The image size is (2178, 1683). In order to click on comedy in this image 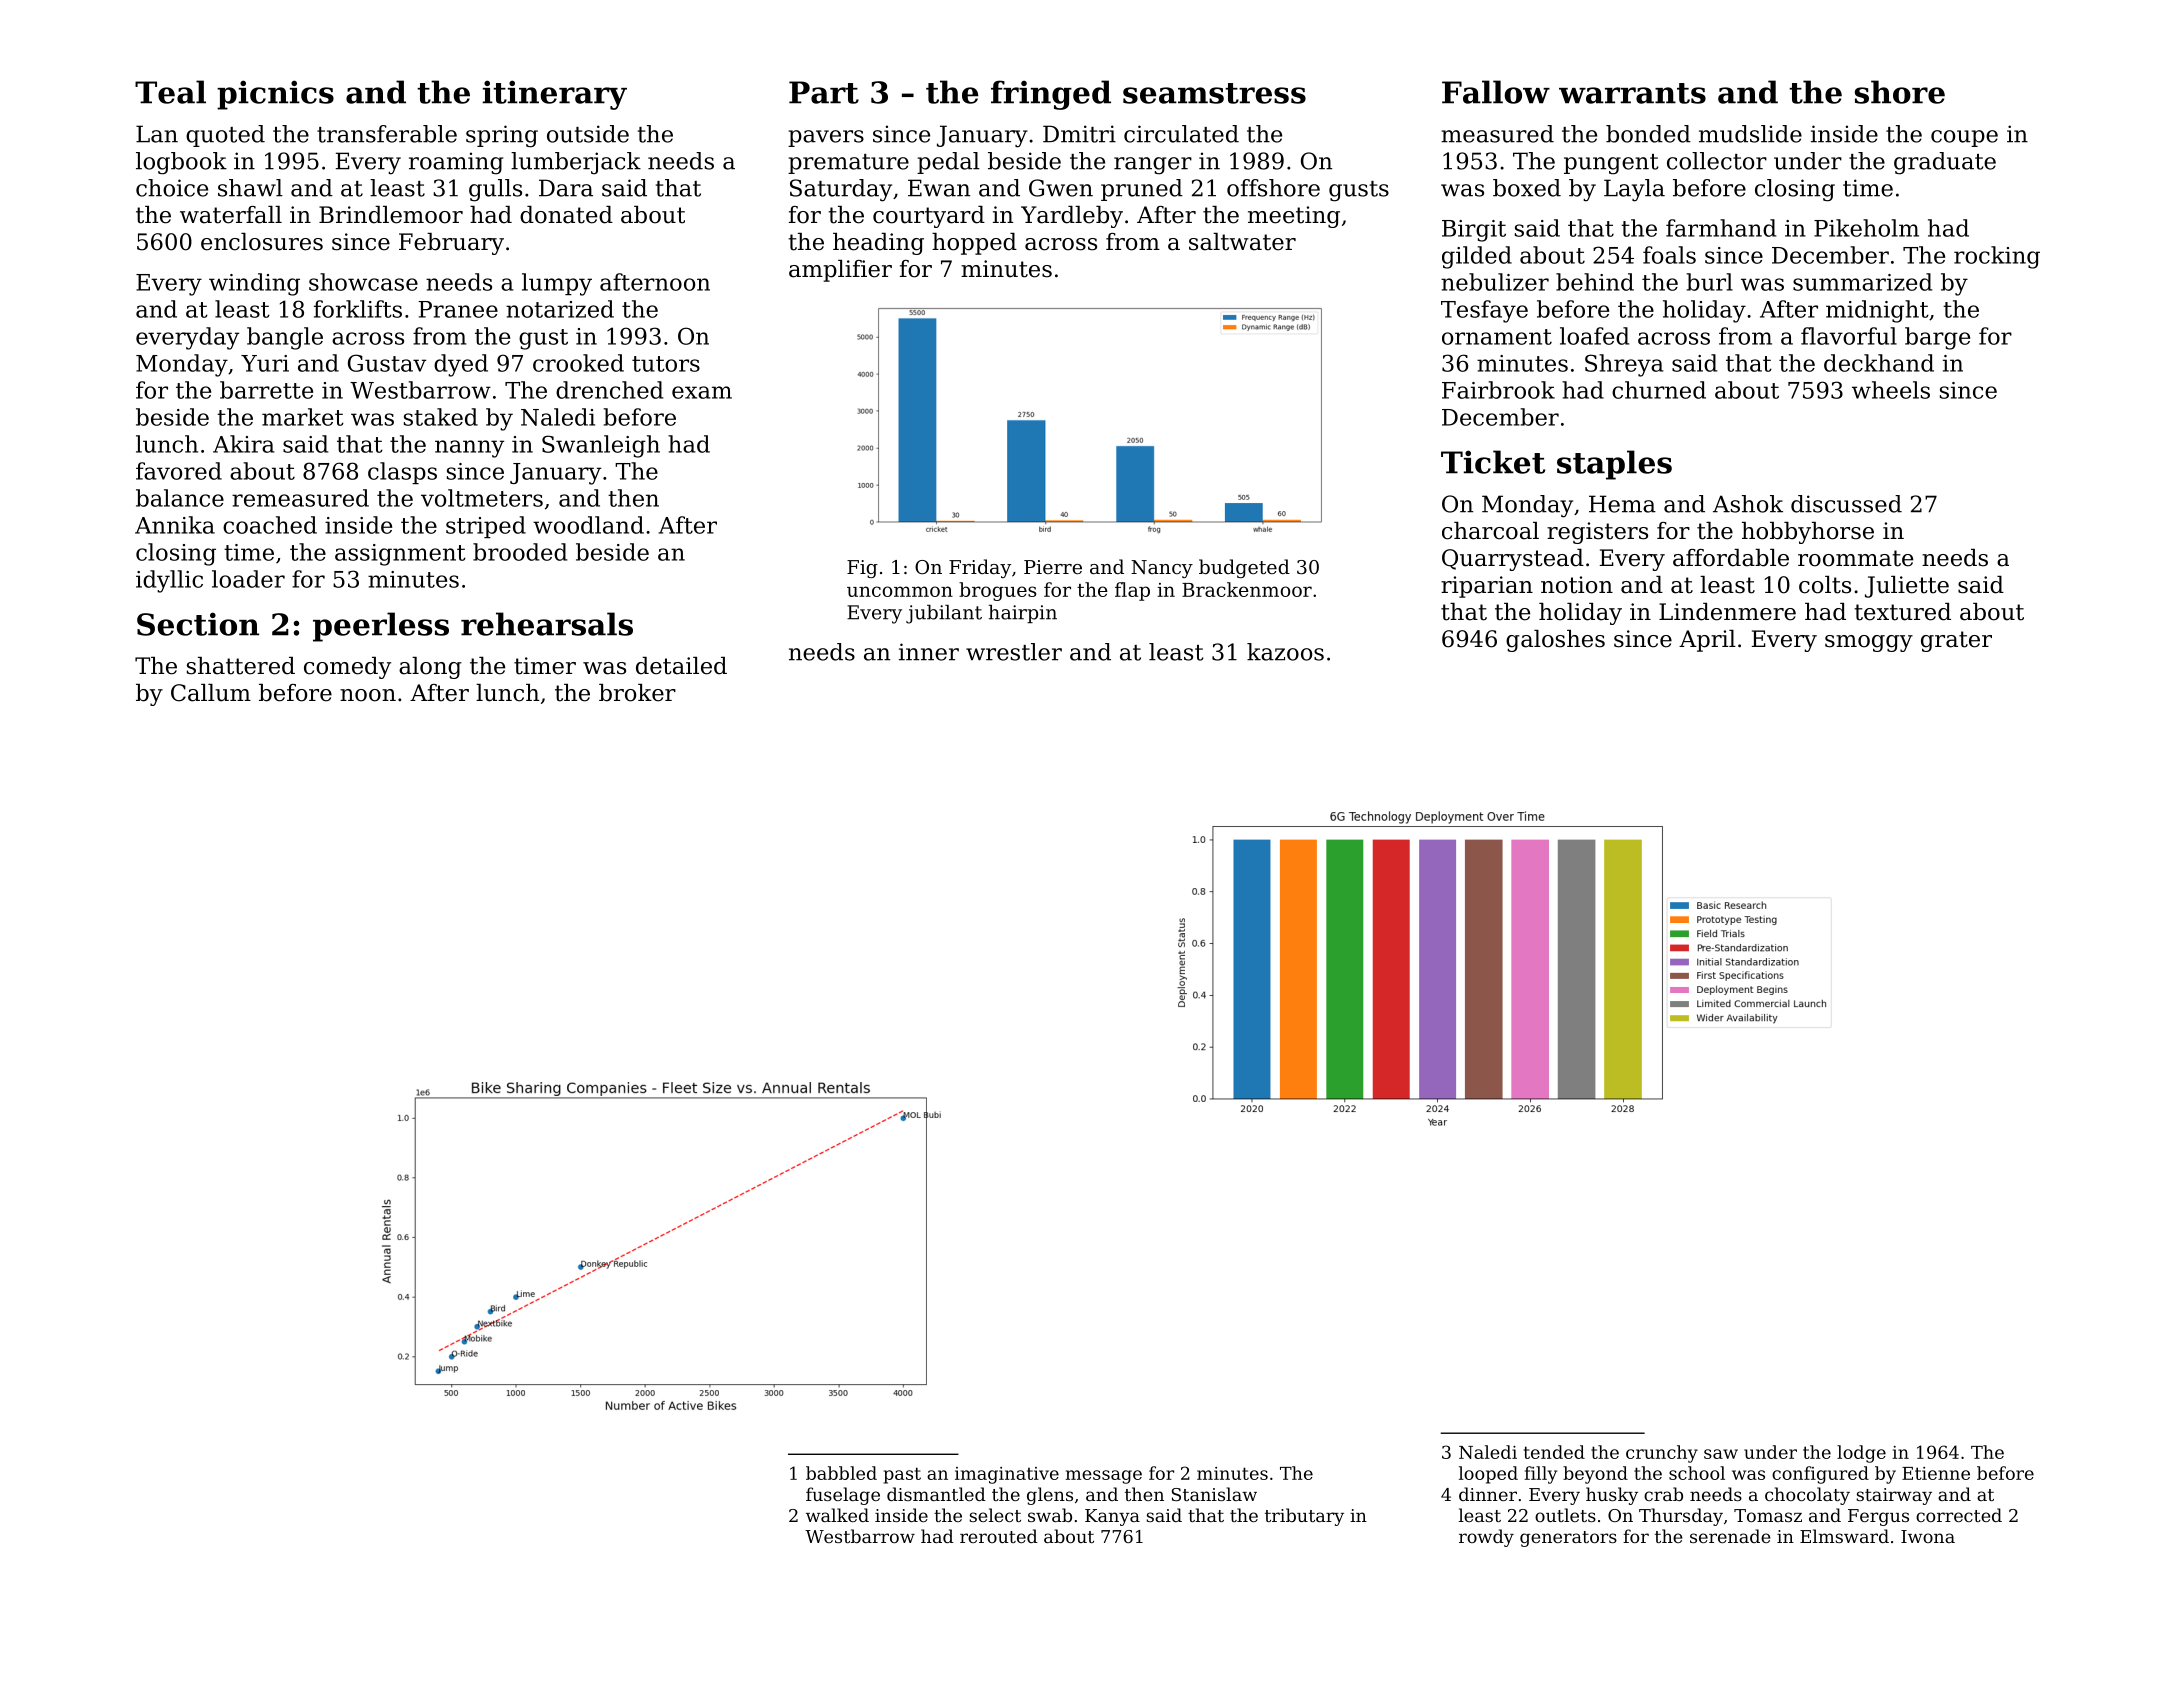, I will do `click(347, 668)`.
